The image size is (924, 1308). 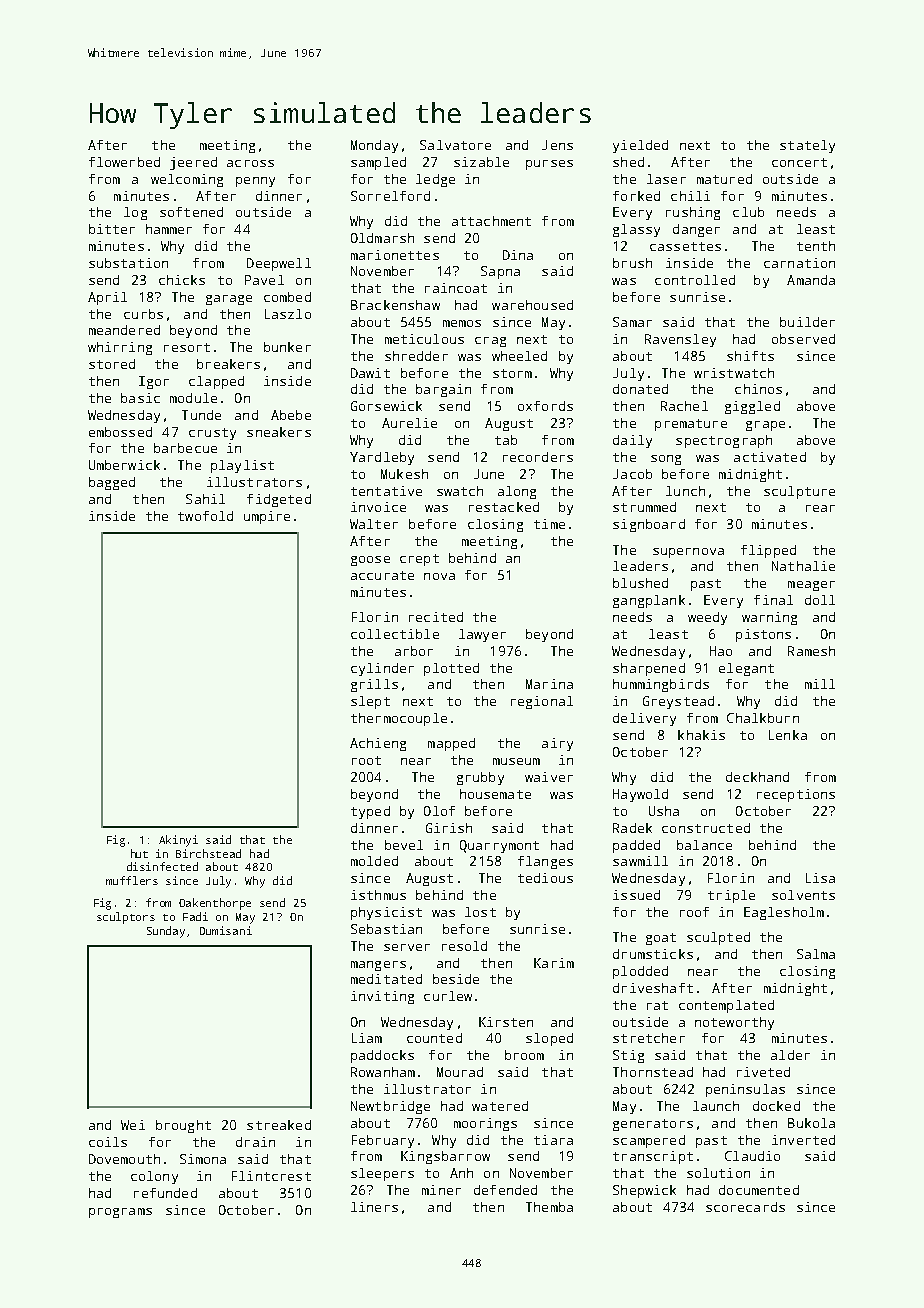 I want to click on Hao, so click(x=721, y=651).
